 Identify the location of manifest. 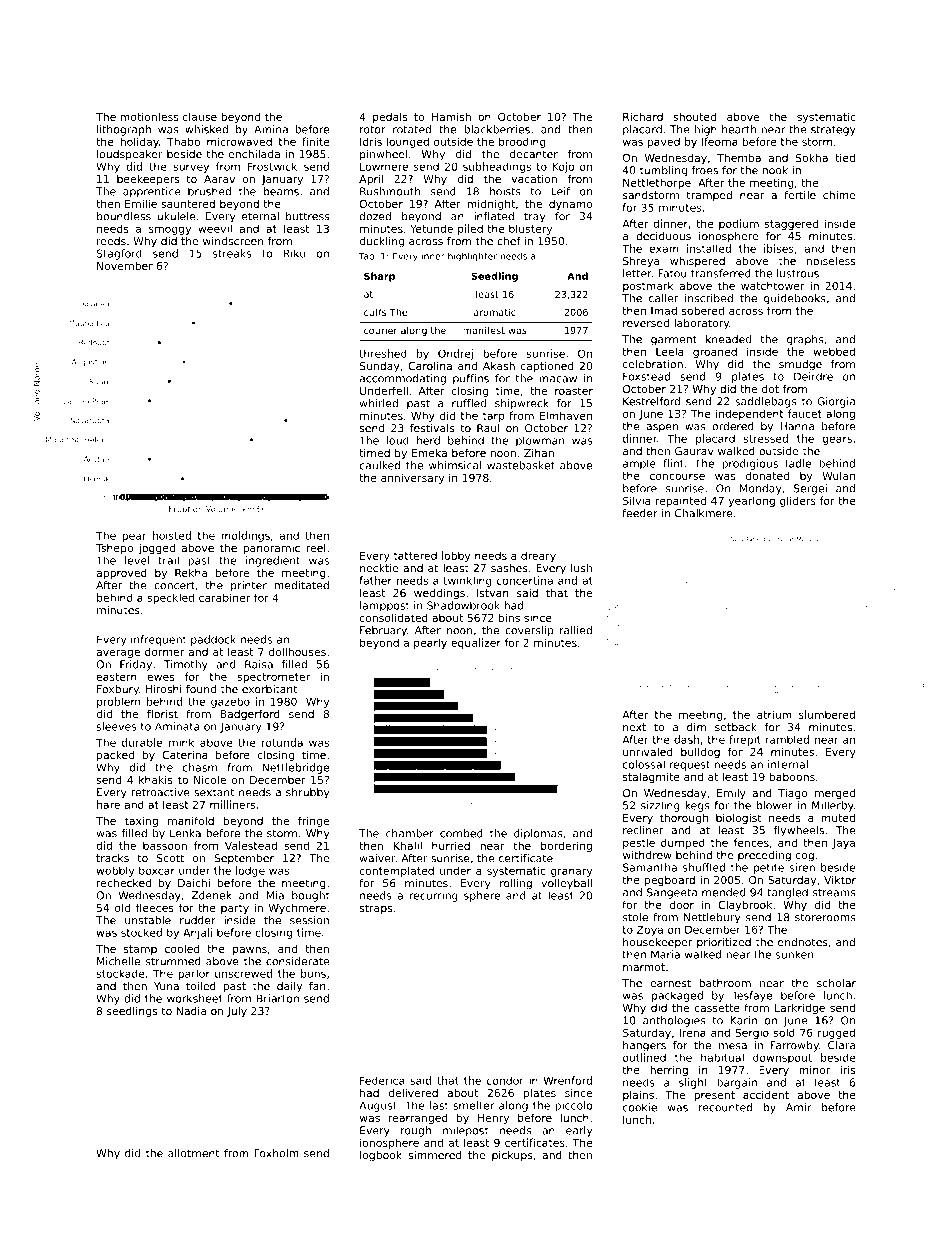
(484, 330).
